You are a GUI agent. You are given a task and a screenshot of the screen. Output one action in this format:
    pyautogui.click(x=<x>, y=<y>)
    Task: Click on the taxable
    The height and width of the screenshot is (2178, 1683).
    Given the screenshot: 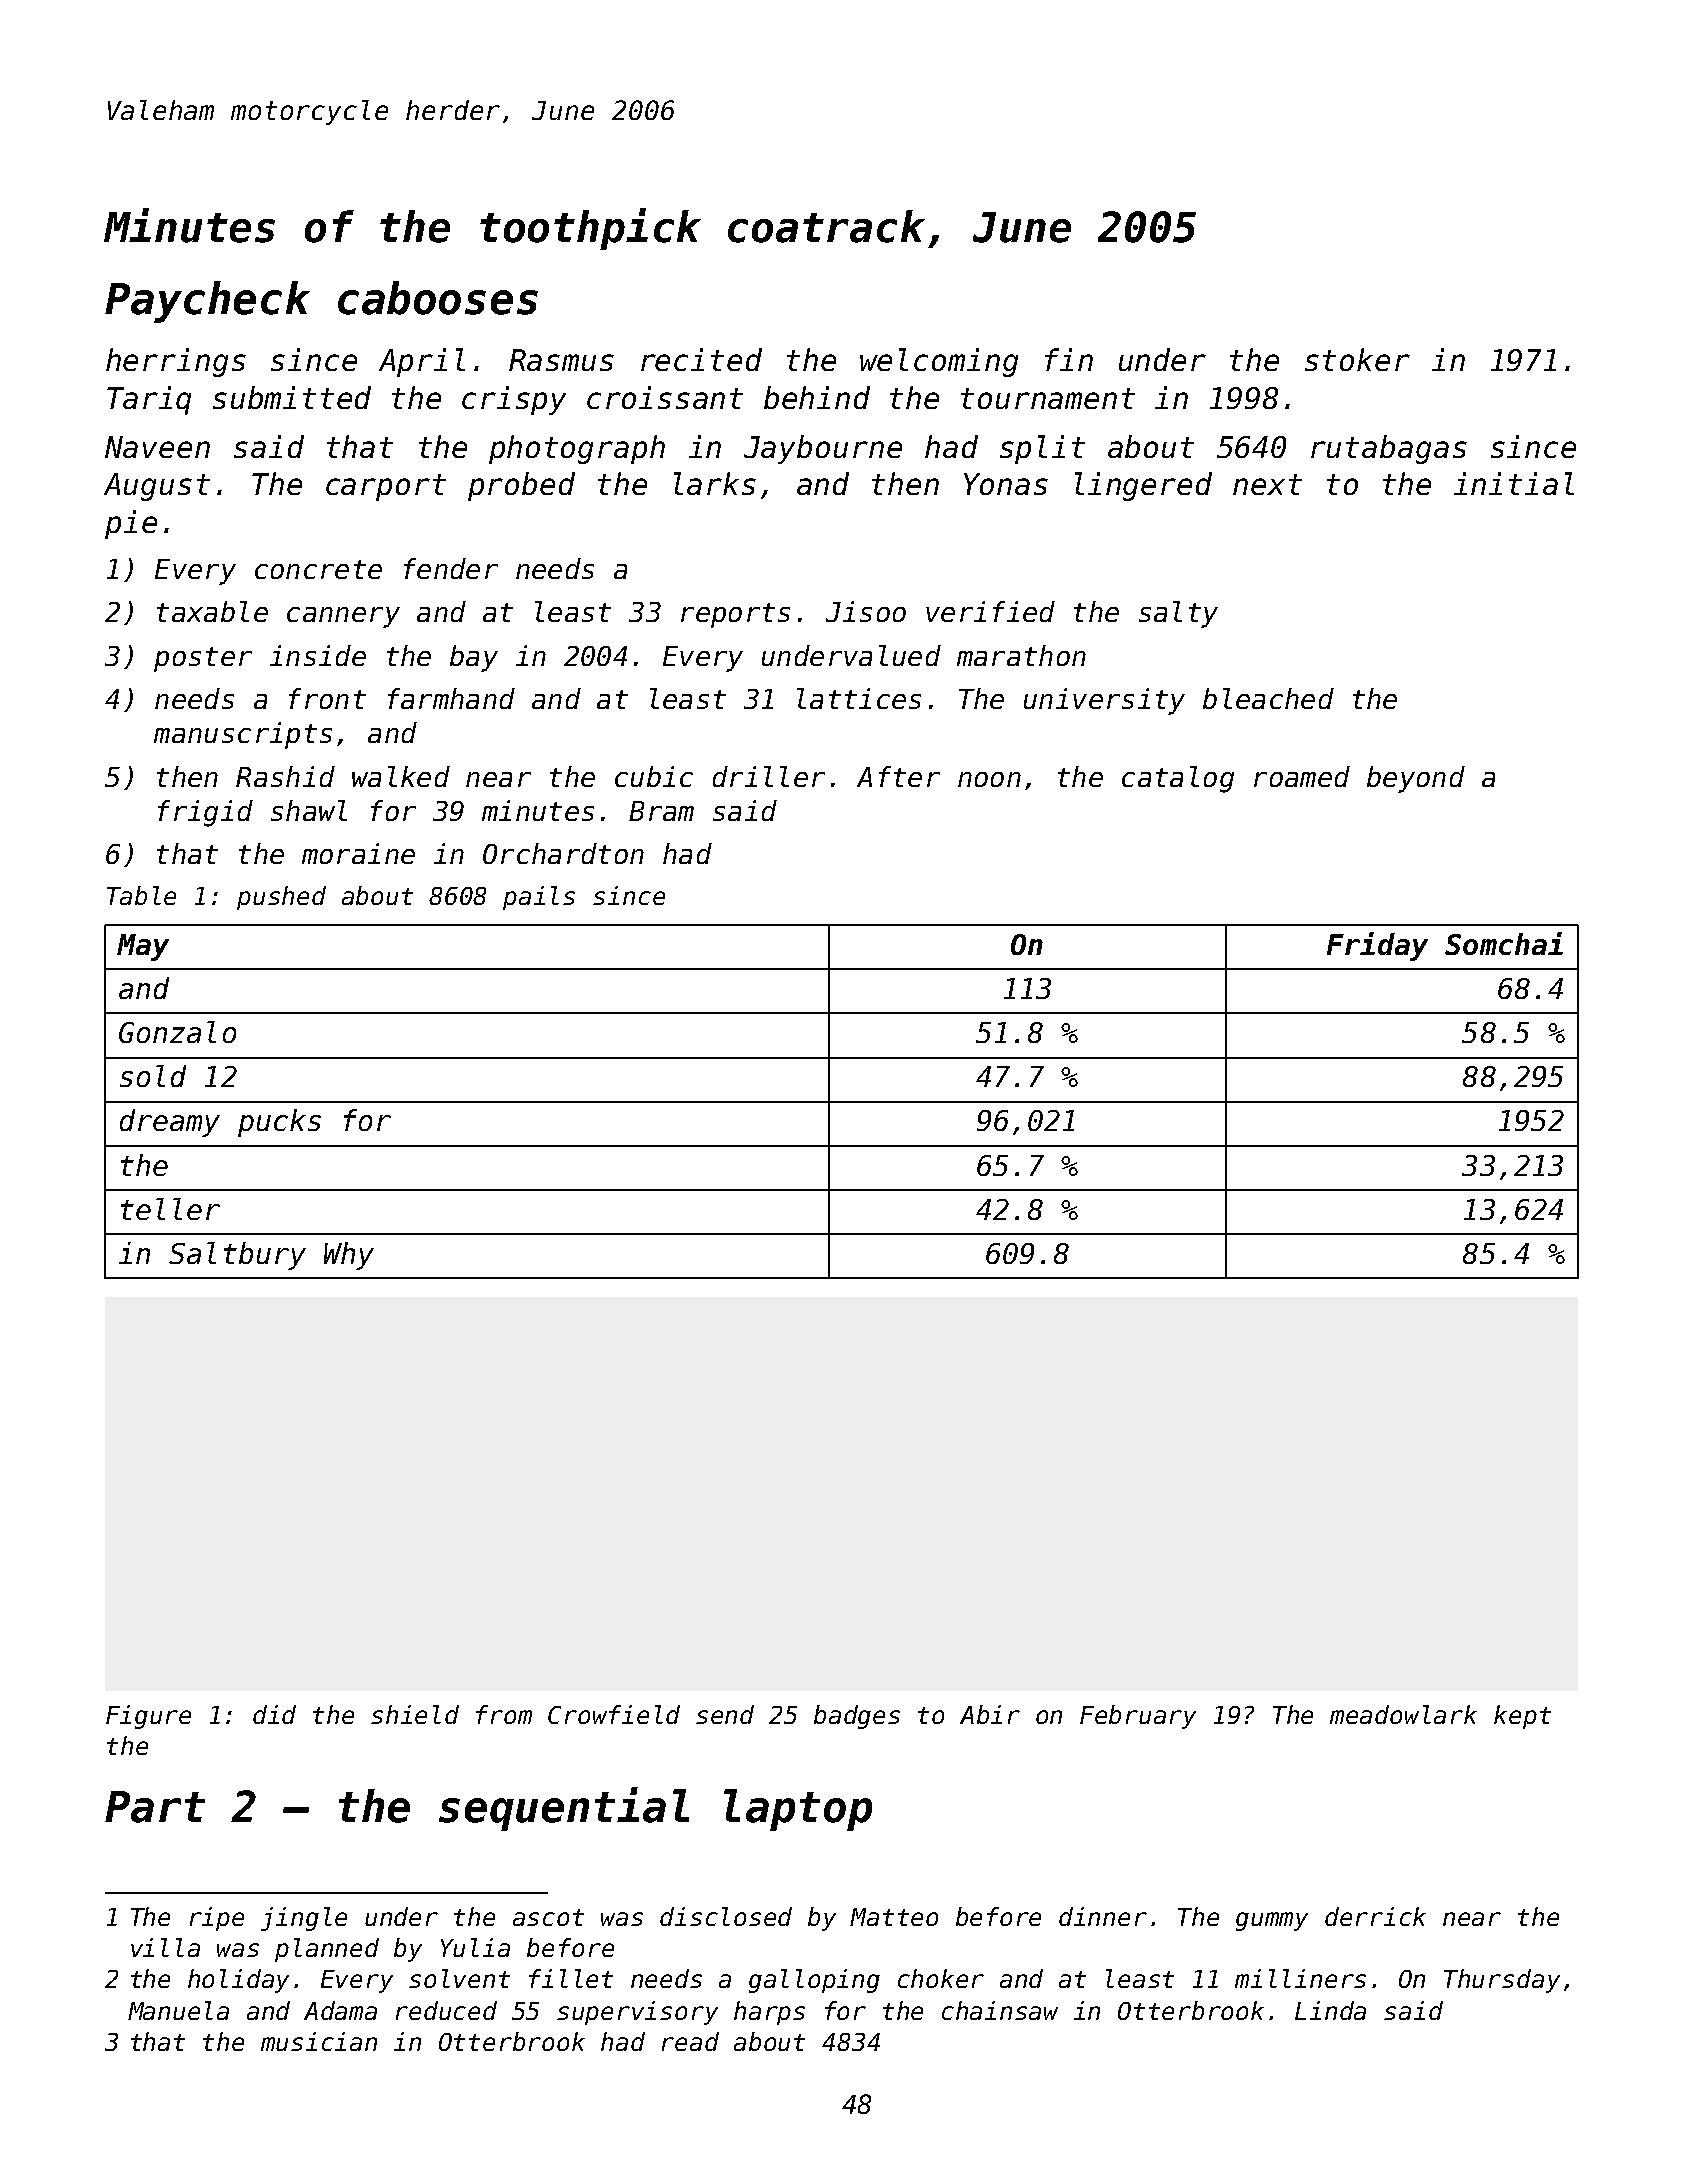 What is the action you would take?
    pyautogui.click(x=212, y=611)
